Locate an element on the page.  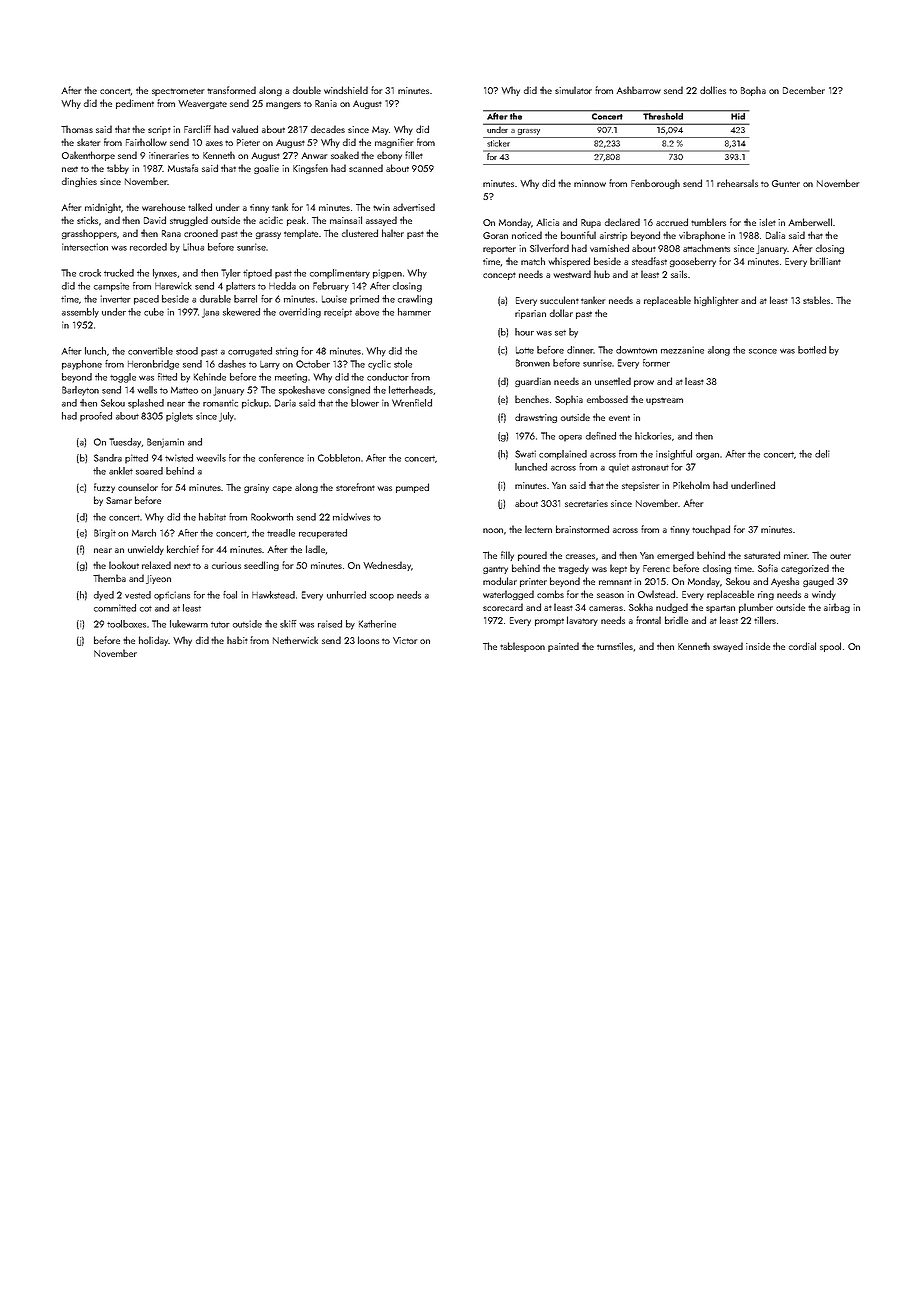
tablespoon is located at coordinates (522, 647).
